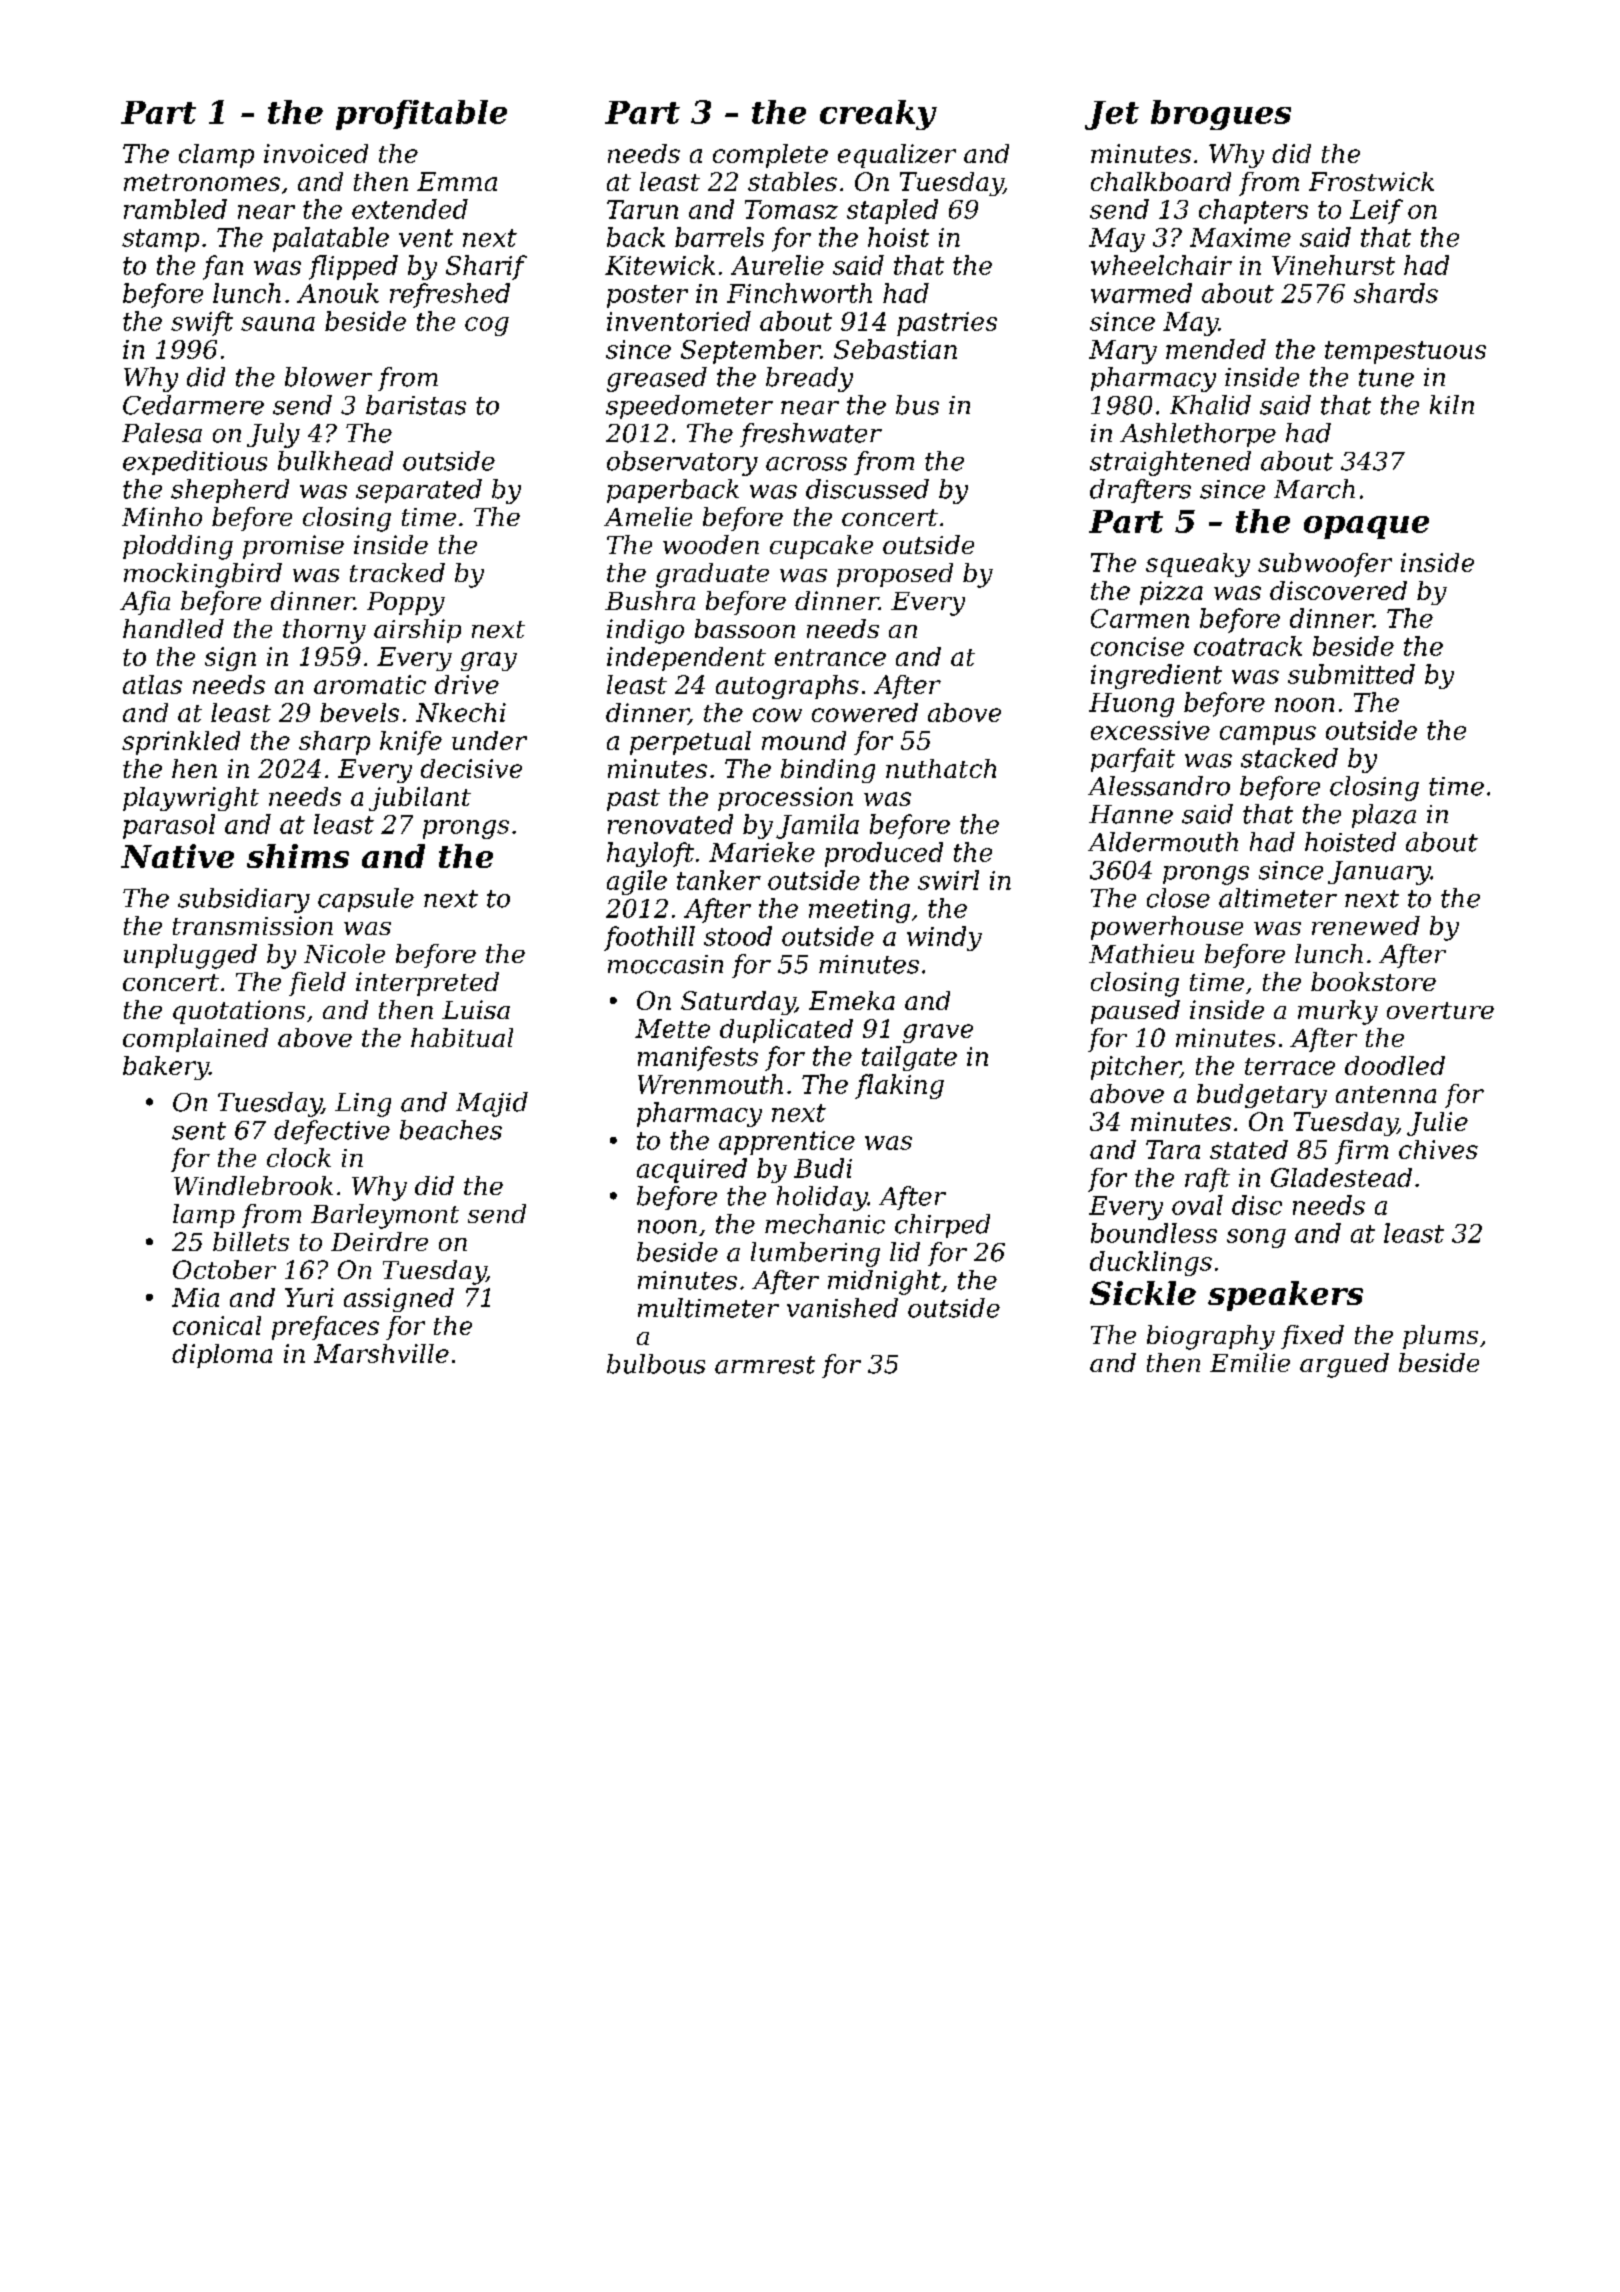 The image size is (1620, 2292). Describe the element at coordinates (1452, 404) in the image. I see `kiln` at that location.
